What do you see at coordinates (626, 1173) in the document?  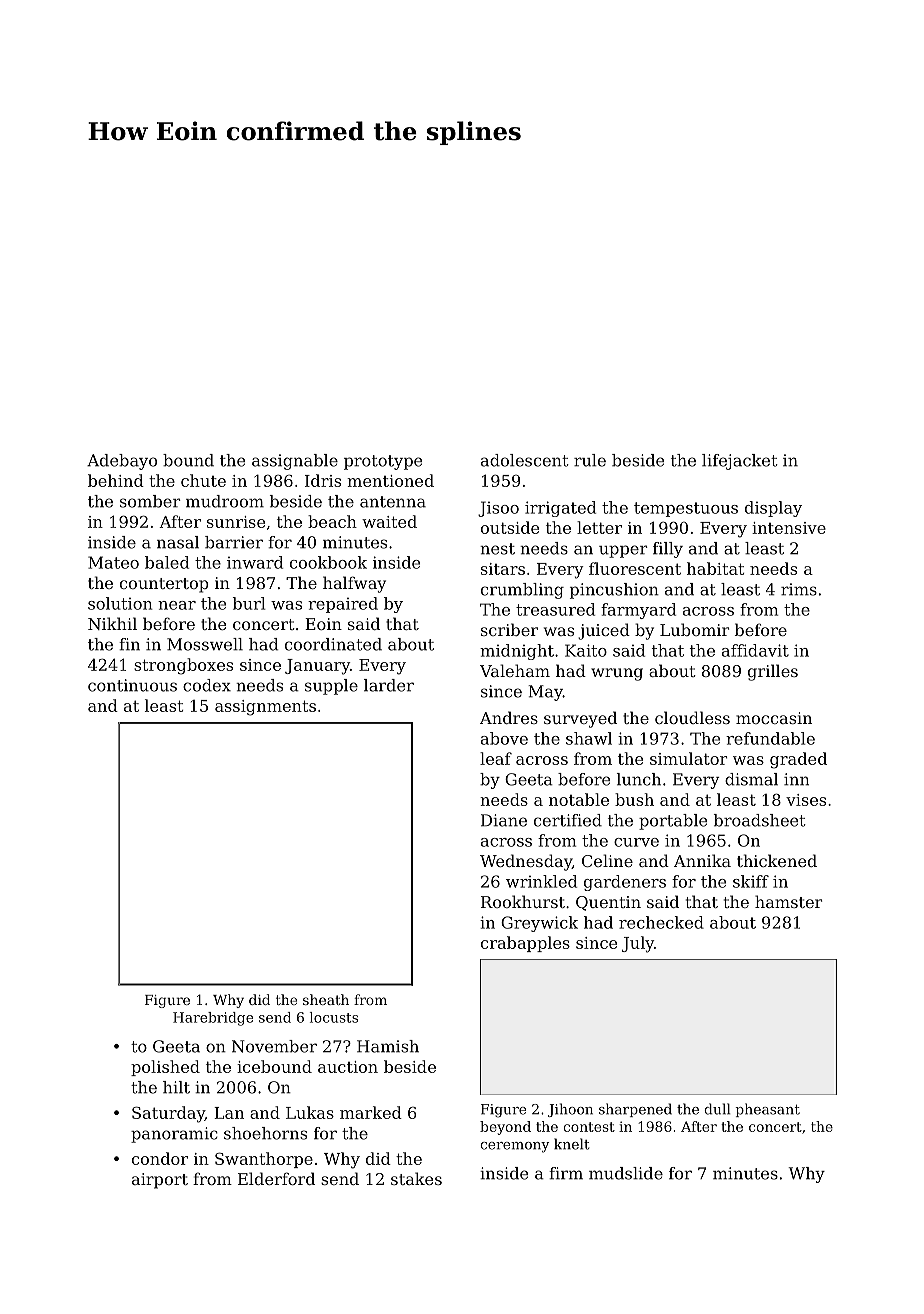 I see `mudslide` at bounding box center [626, 1173].
